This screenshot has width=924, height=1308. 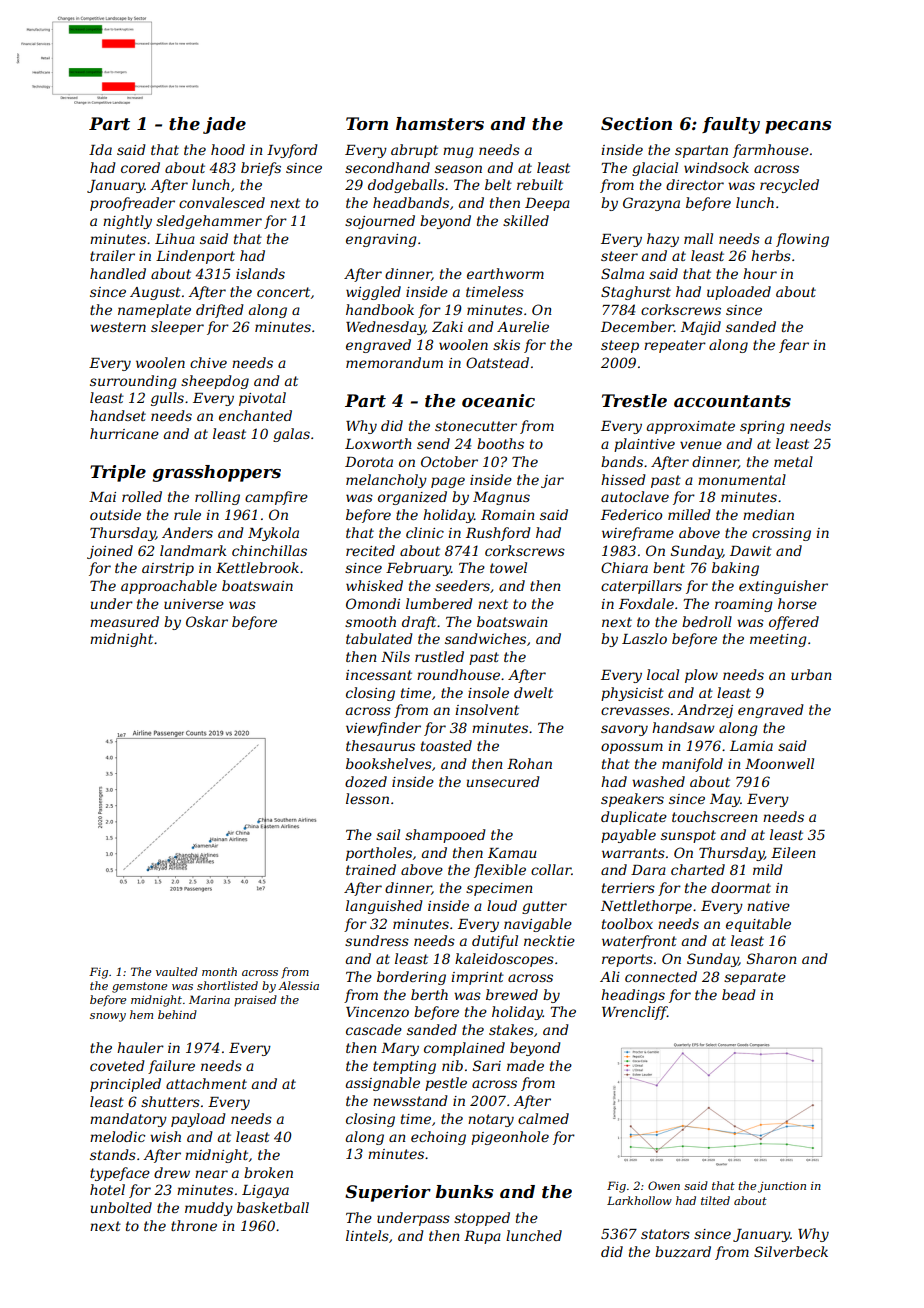 I want to click on failure, so click(x=171, y=1067).
